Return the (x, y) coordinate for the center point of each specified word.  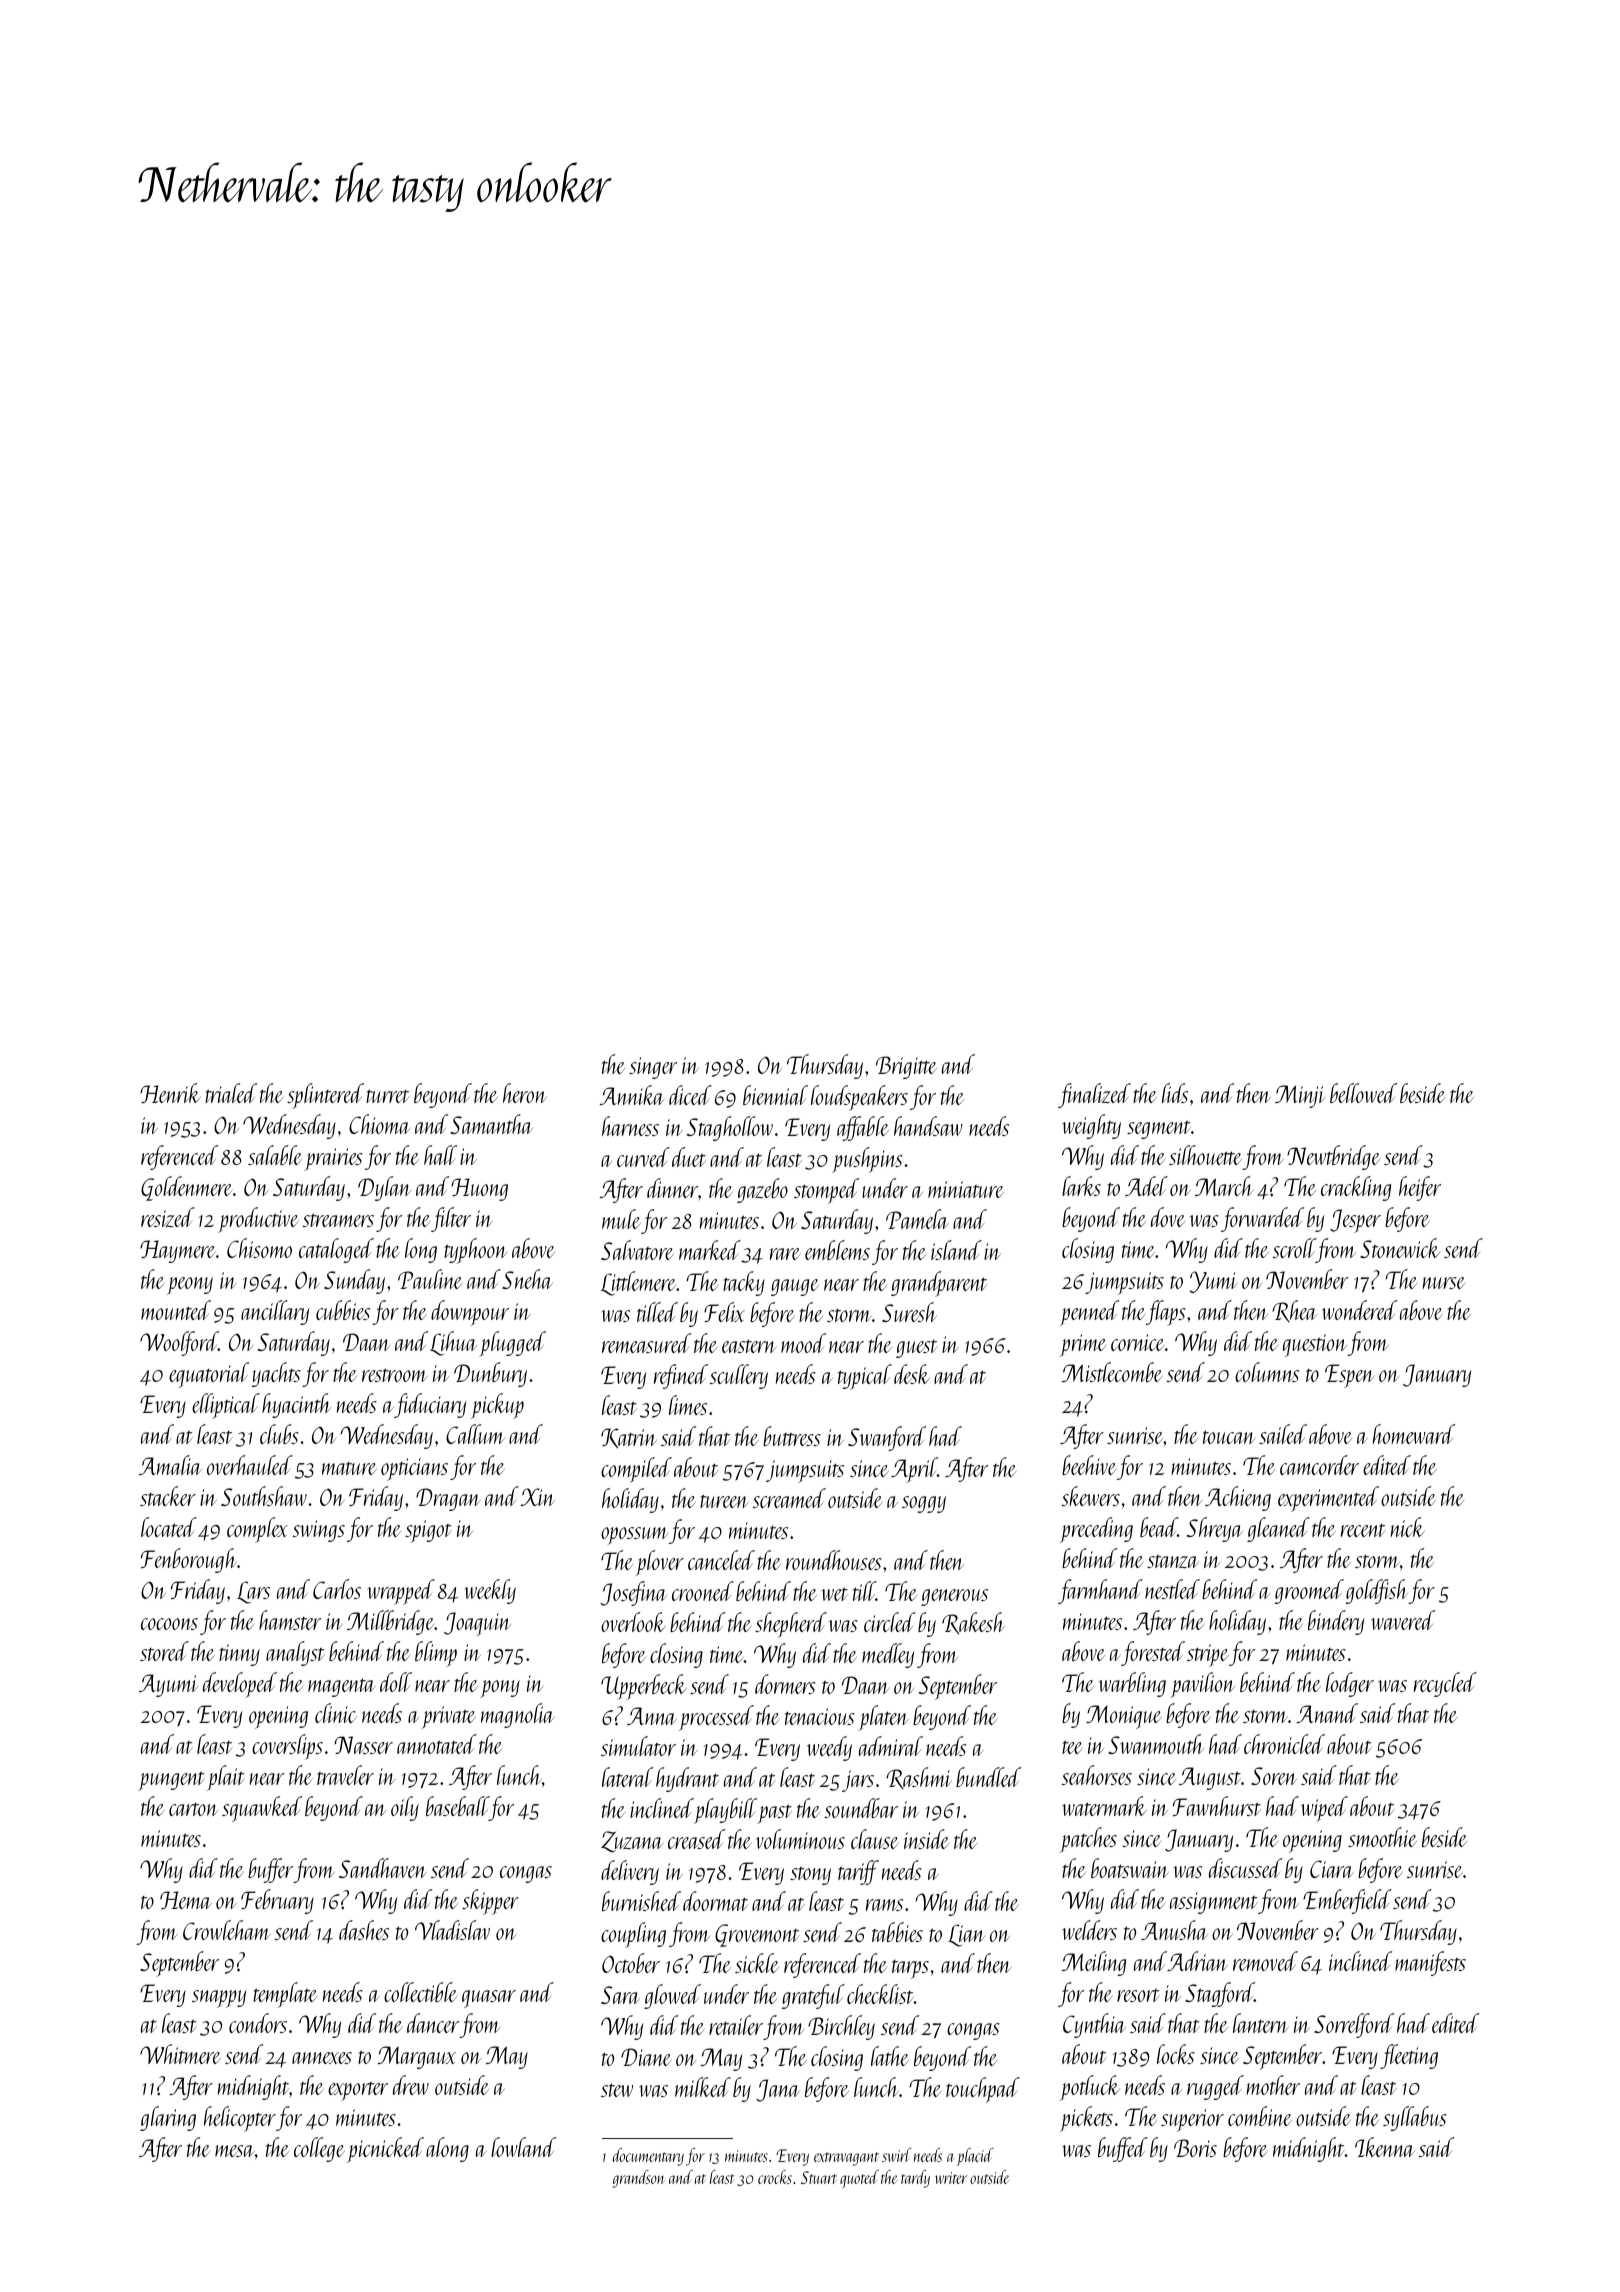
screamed (789, 1498)
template (285, 1995)
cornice (1137, 1342)
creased (696, 1839)
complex (257, 1530)
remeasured (646, 1343)
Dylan (384, 1188)
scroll (1294, 1248)
